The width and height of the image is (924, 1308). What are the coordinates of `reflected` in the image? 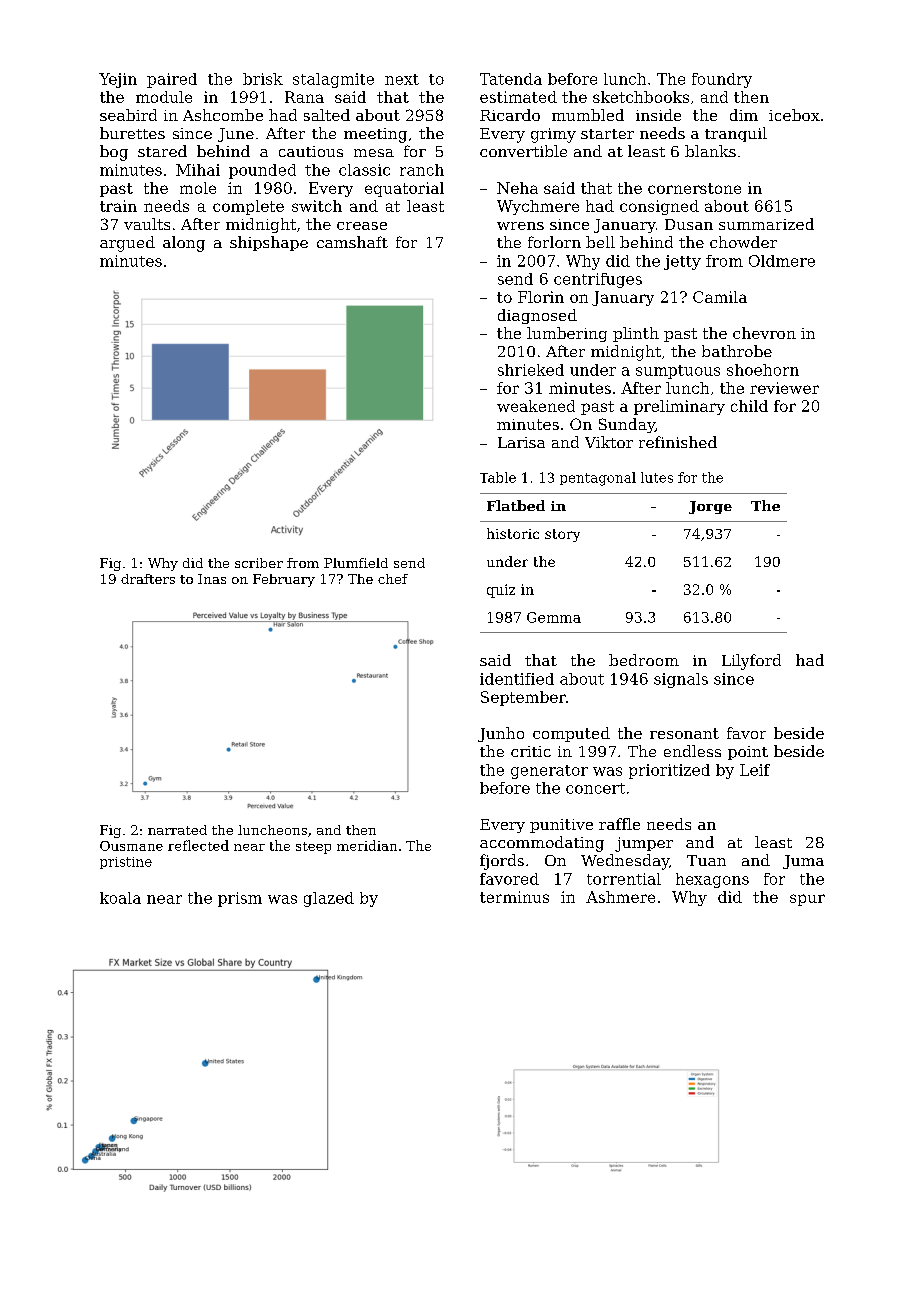 It's located at (198, 845).
